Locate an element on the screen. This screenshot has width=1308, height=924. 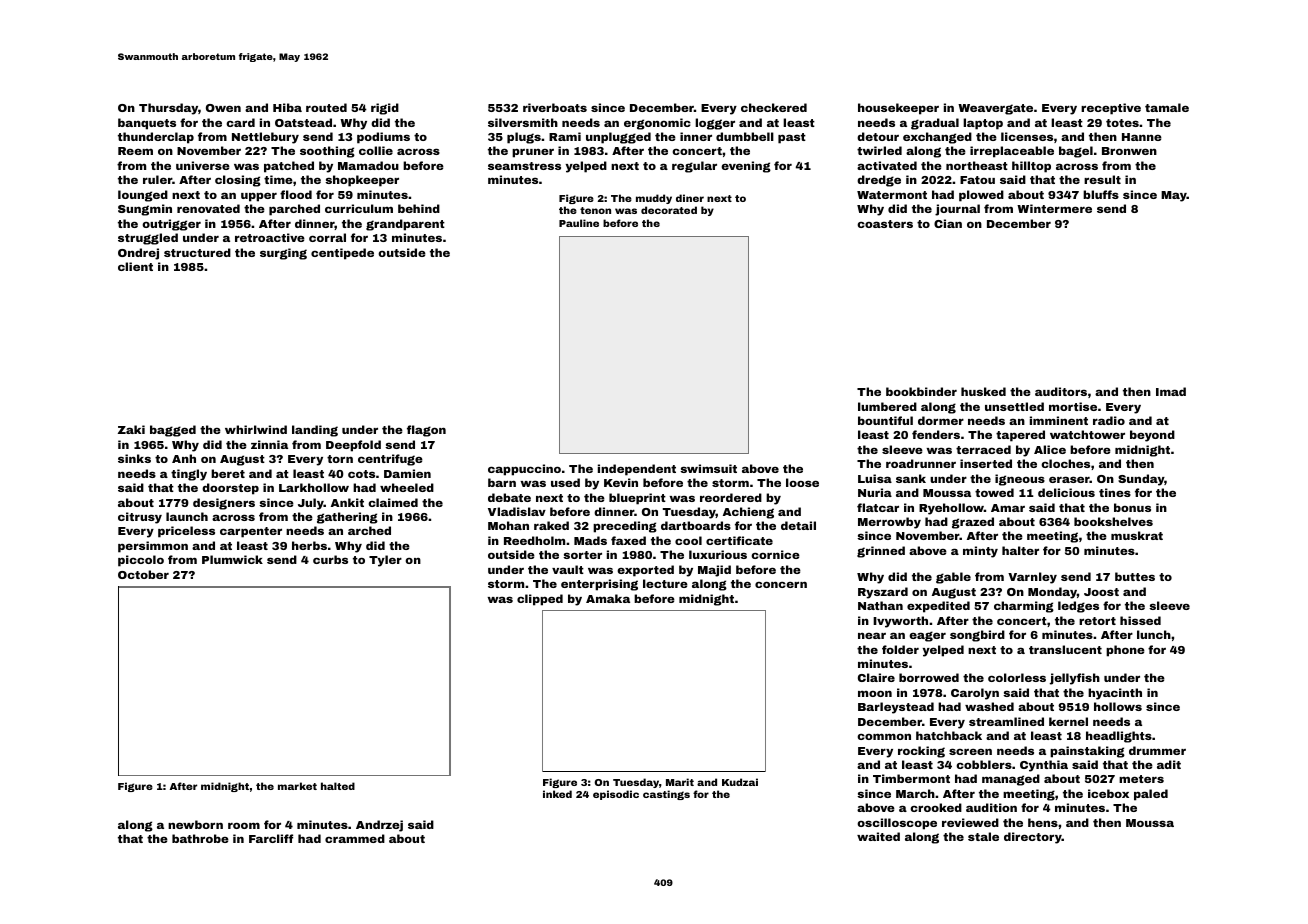
Thursday is located at coordinates (168, 109).
